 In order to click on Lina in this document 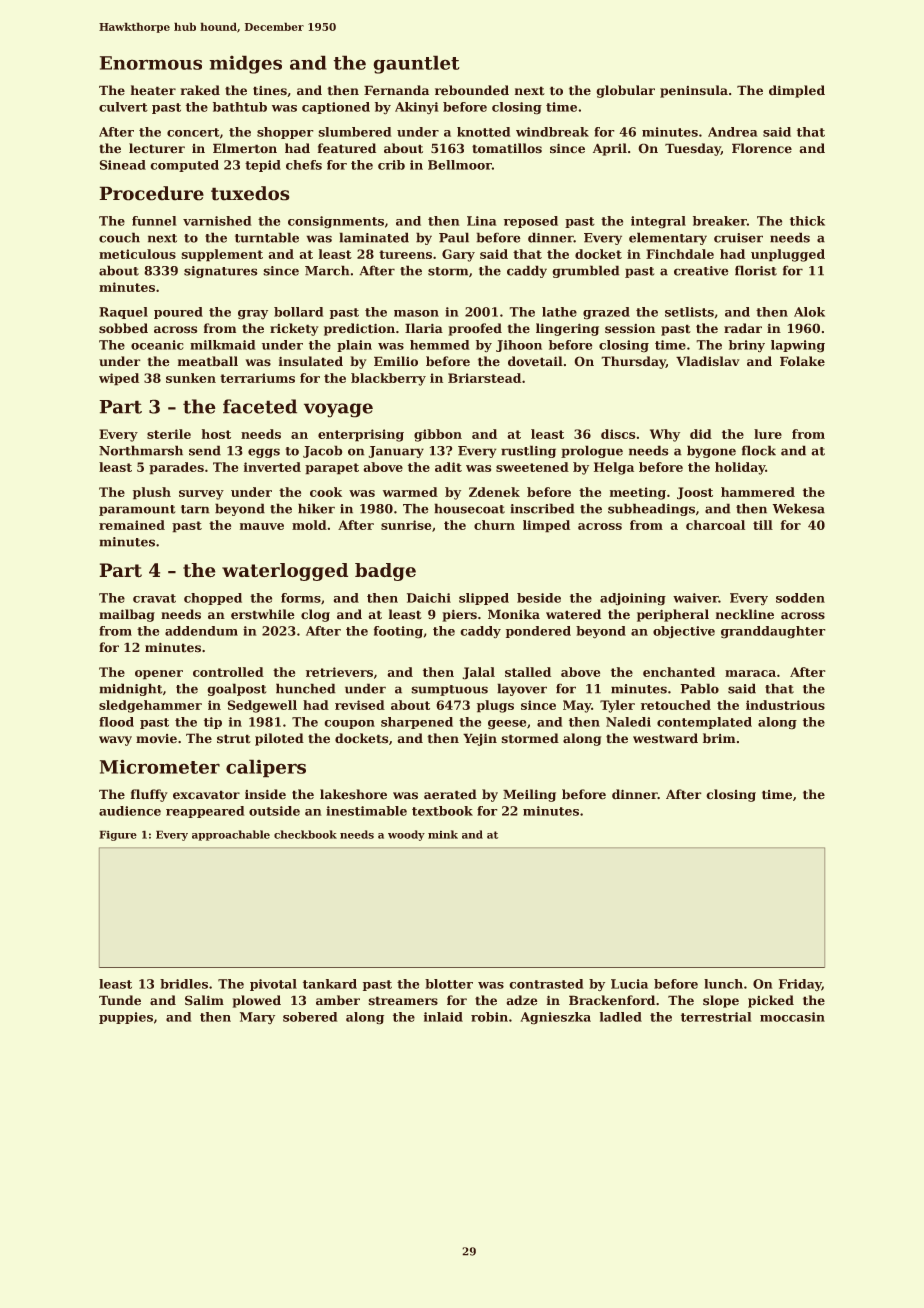, I will do `click(481, 221)`.
